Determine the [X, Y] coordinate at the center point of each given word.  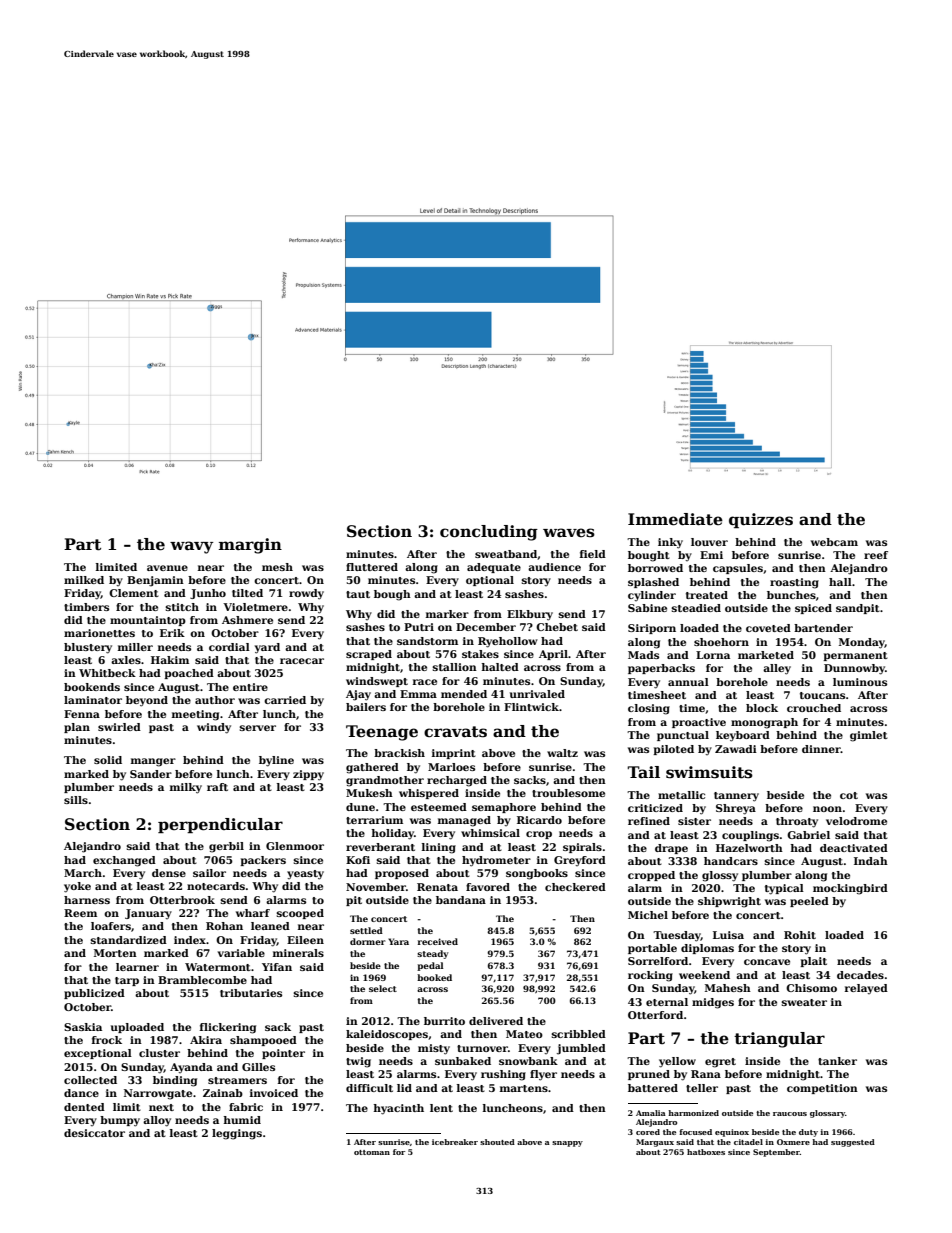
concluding [489, 533]
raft [217, 787]
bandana [461, 900]
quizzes [761, 520]
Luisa [728, 935]
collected [90, 1080]
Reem [80, 913]
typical [784, 889]
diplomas [707, 949]
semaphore [504, 808]
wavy [191, 547]
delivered [496, 1021]
